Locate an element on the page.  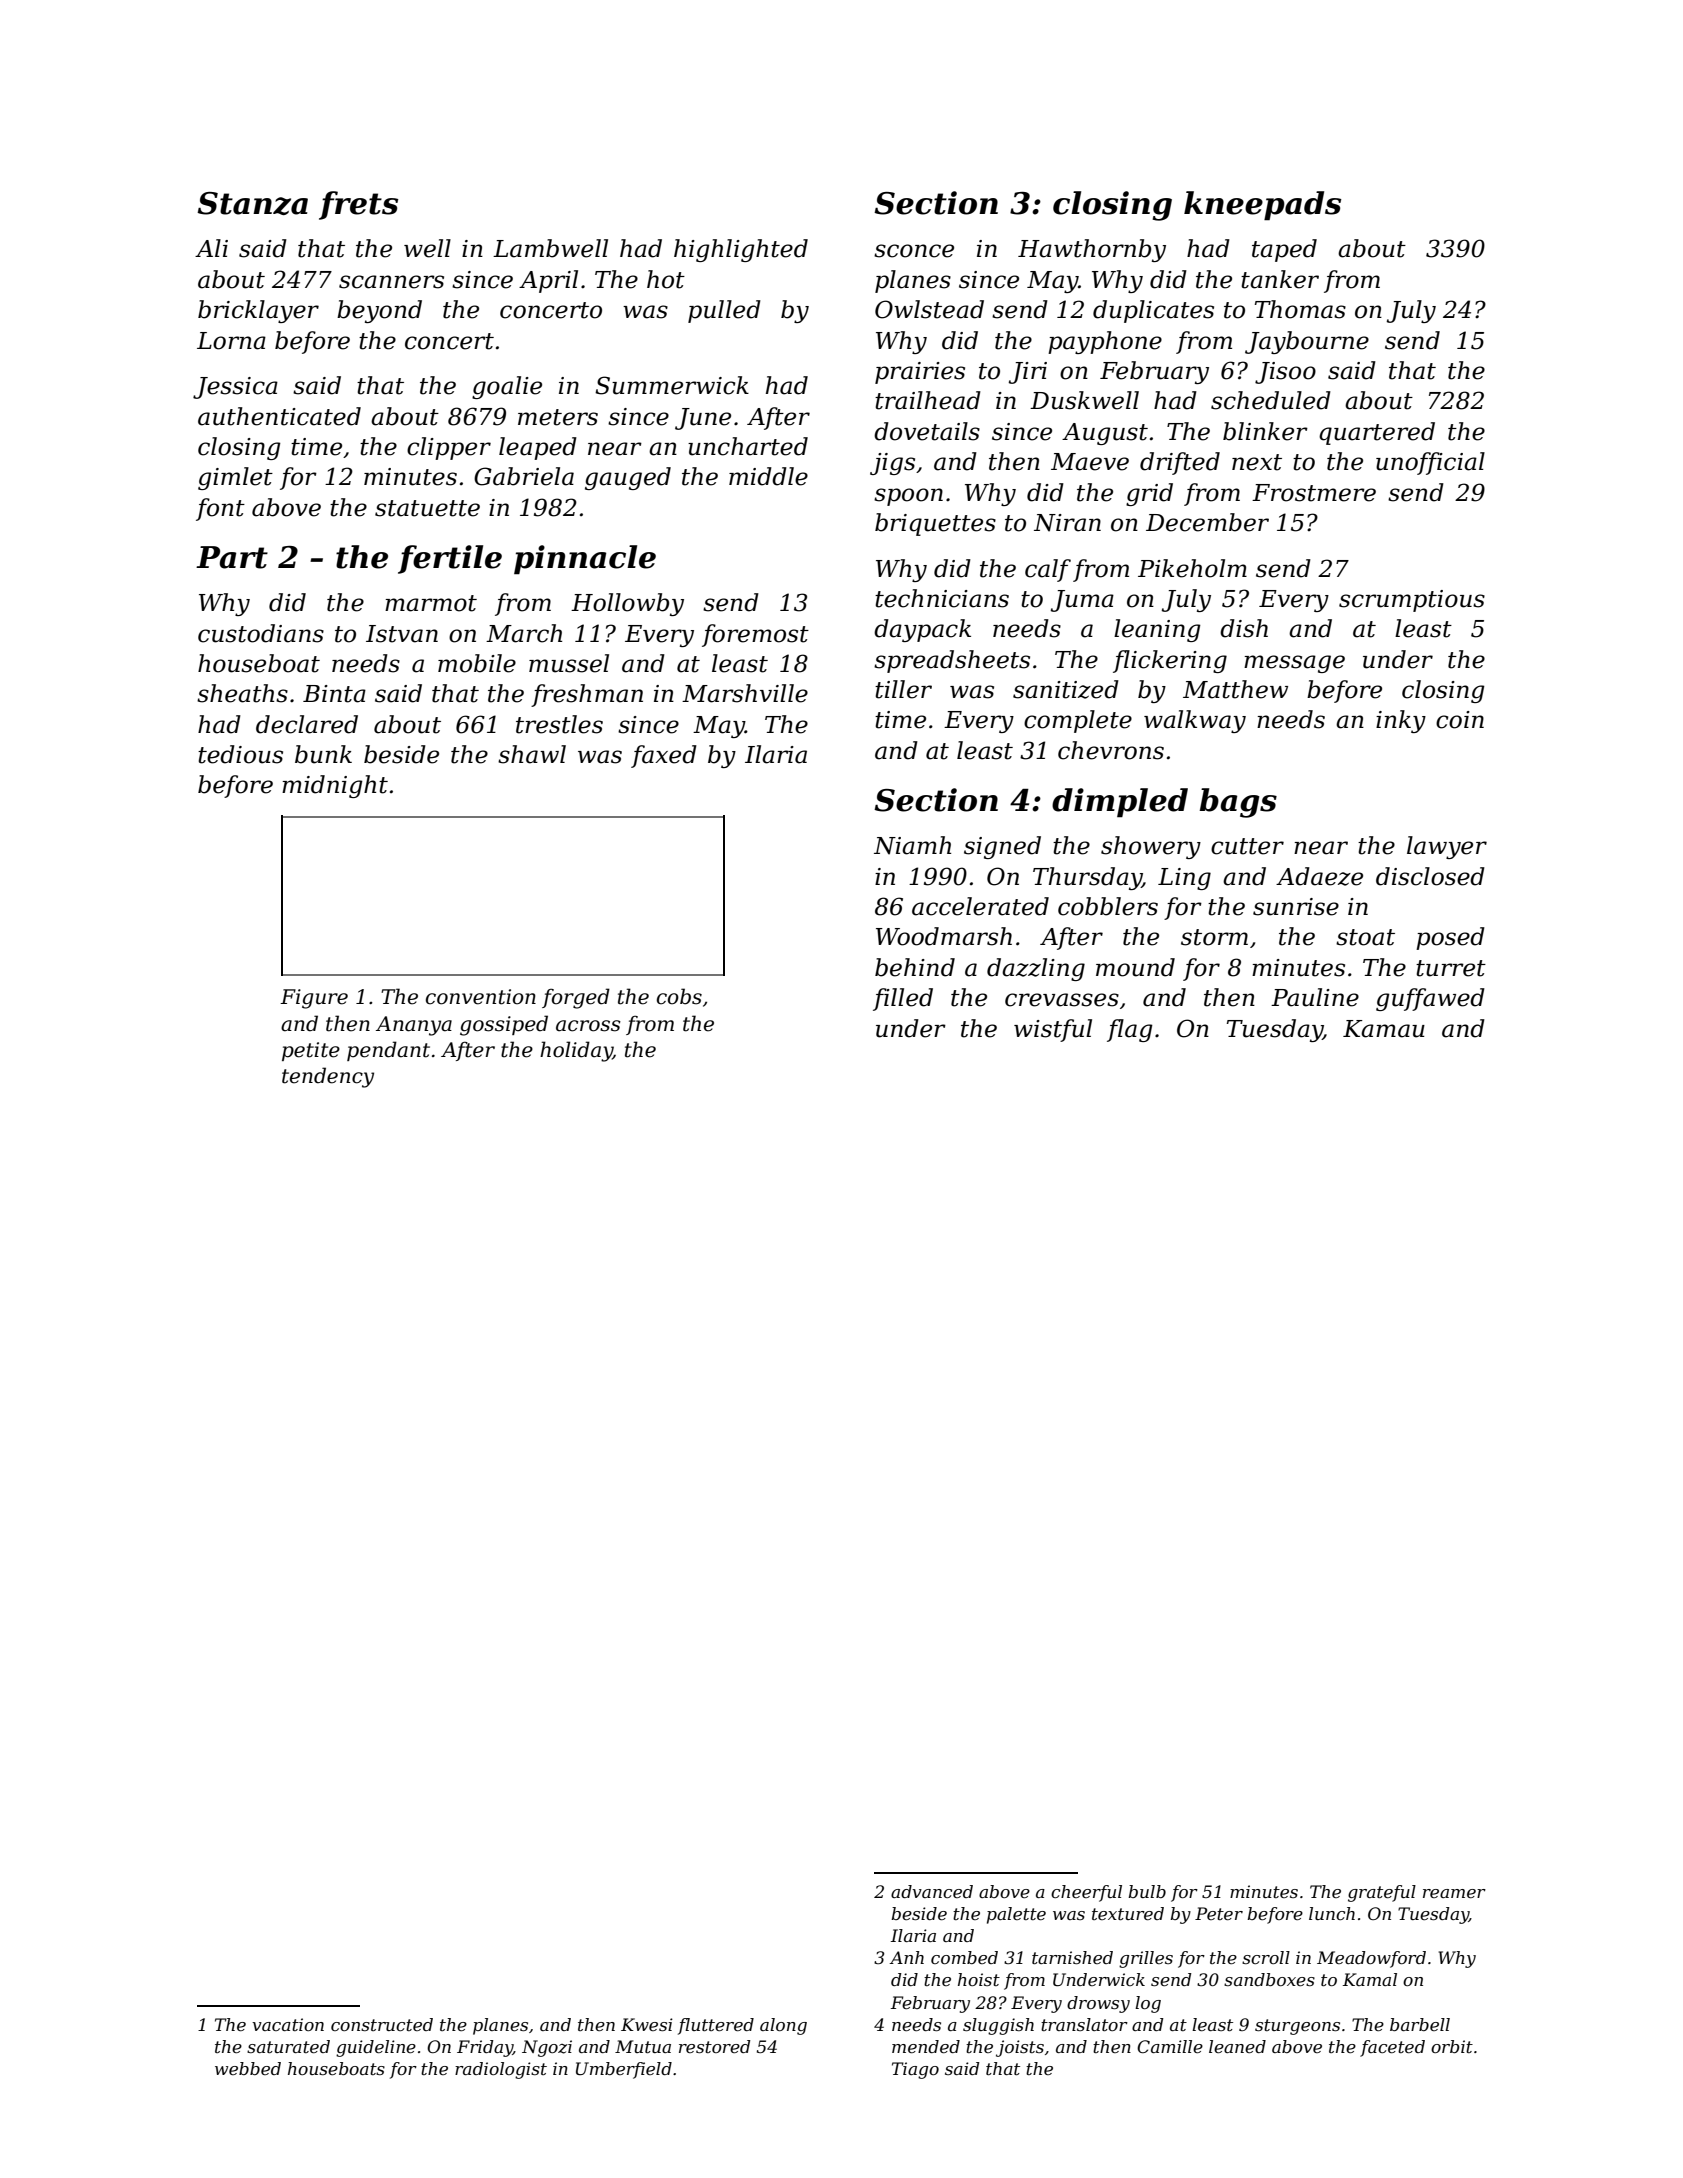
Figure is located at coordinates (314, 999).
